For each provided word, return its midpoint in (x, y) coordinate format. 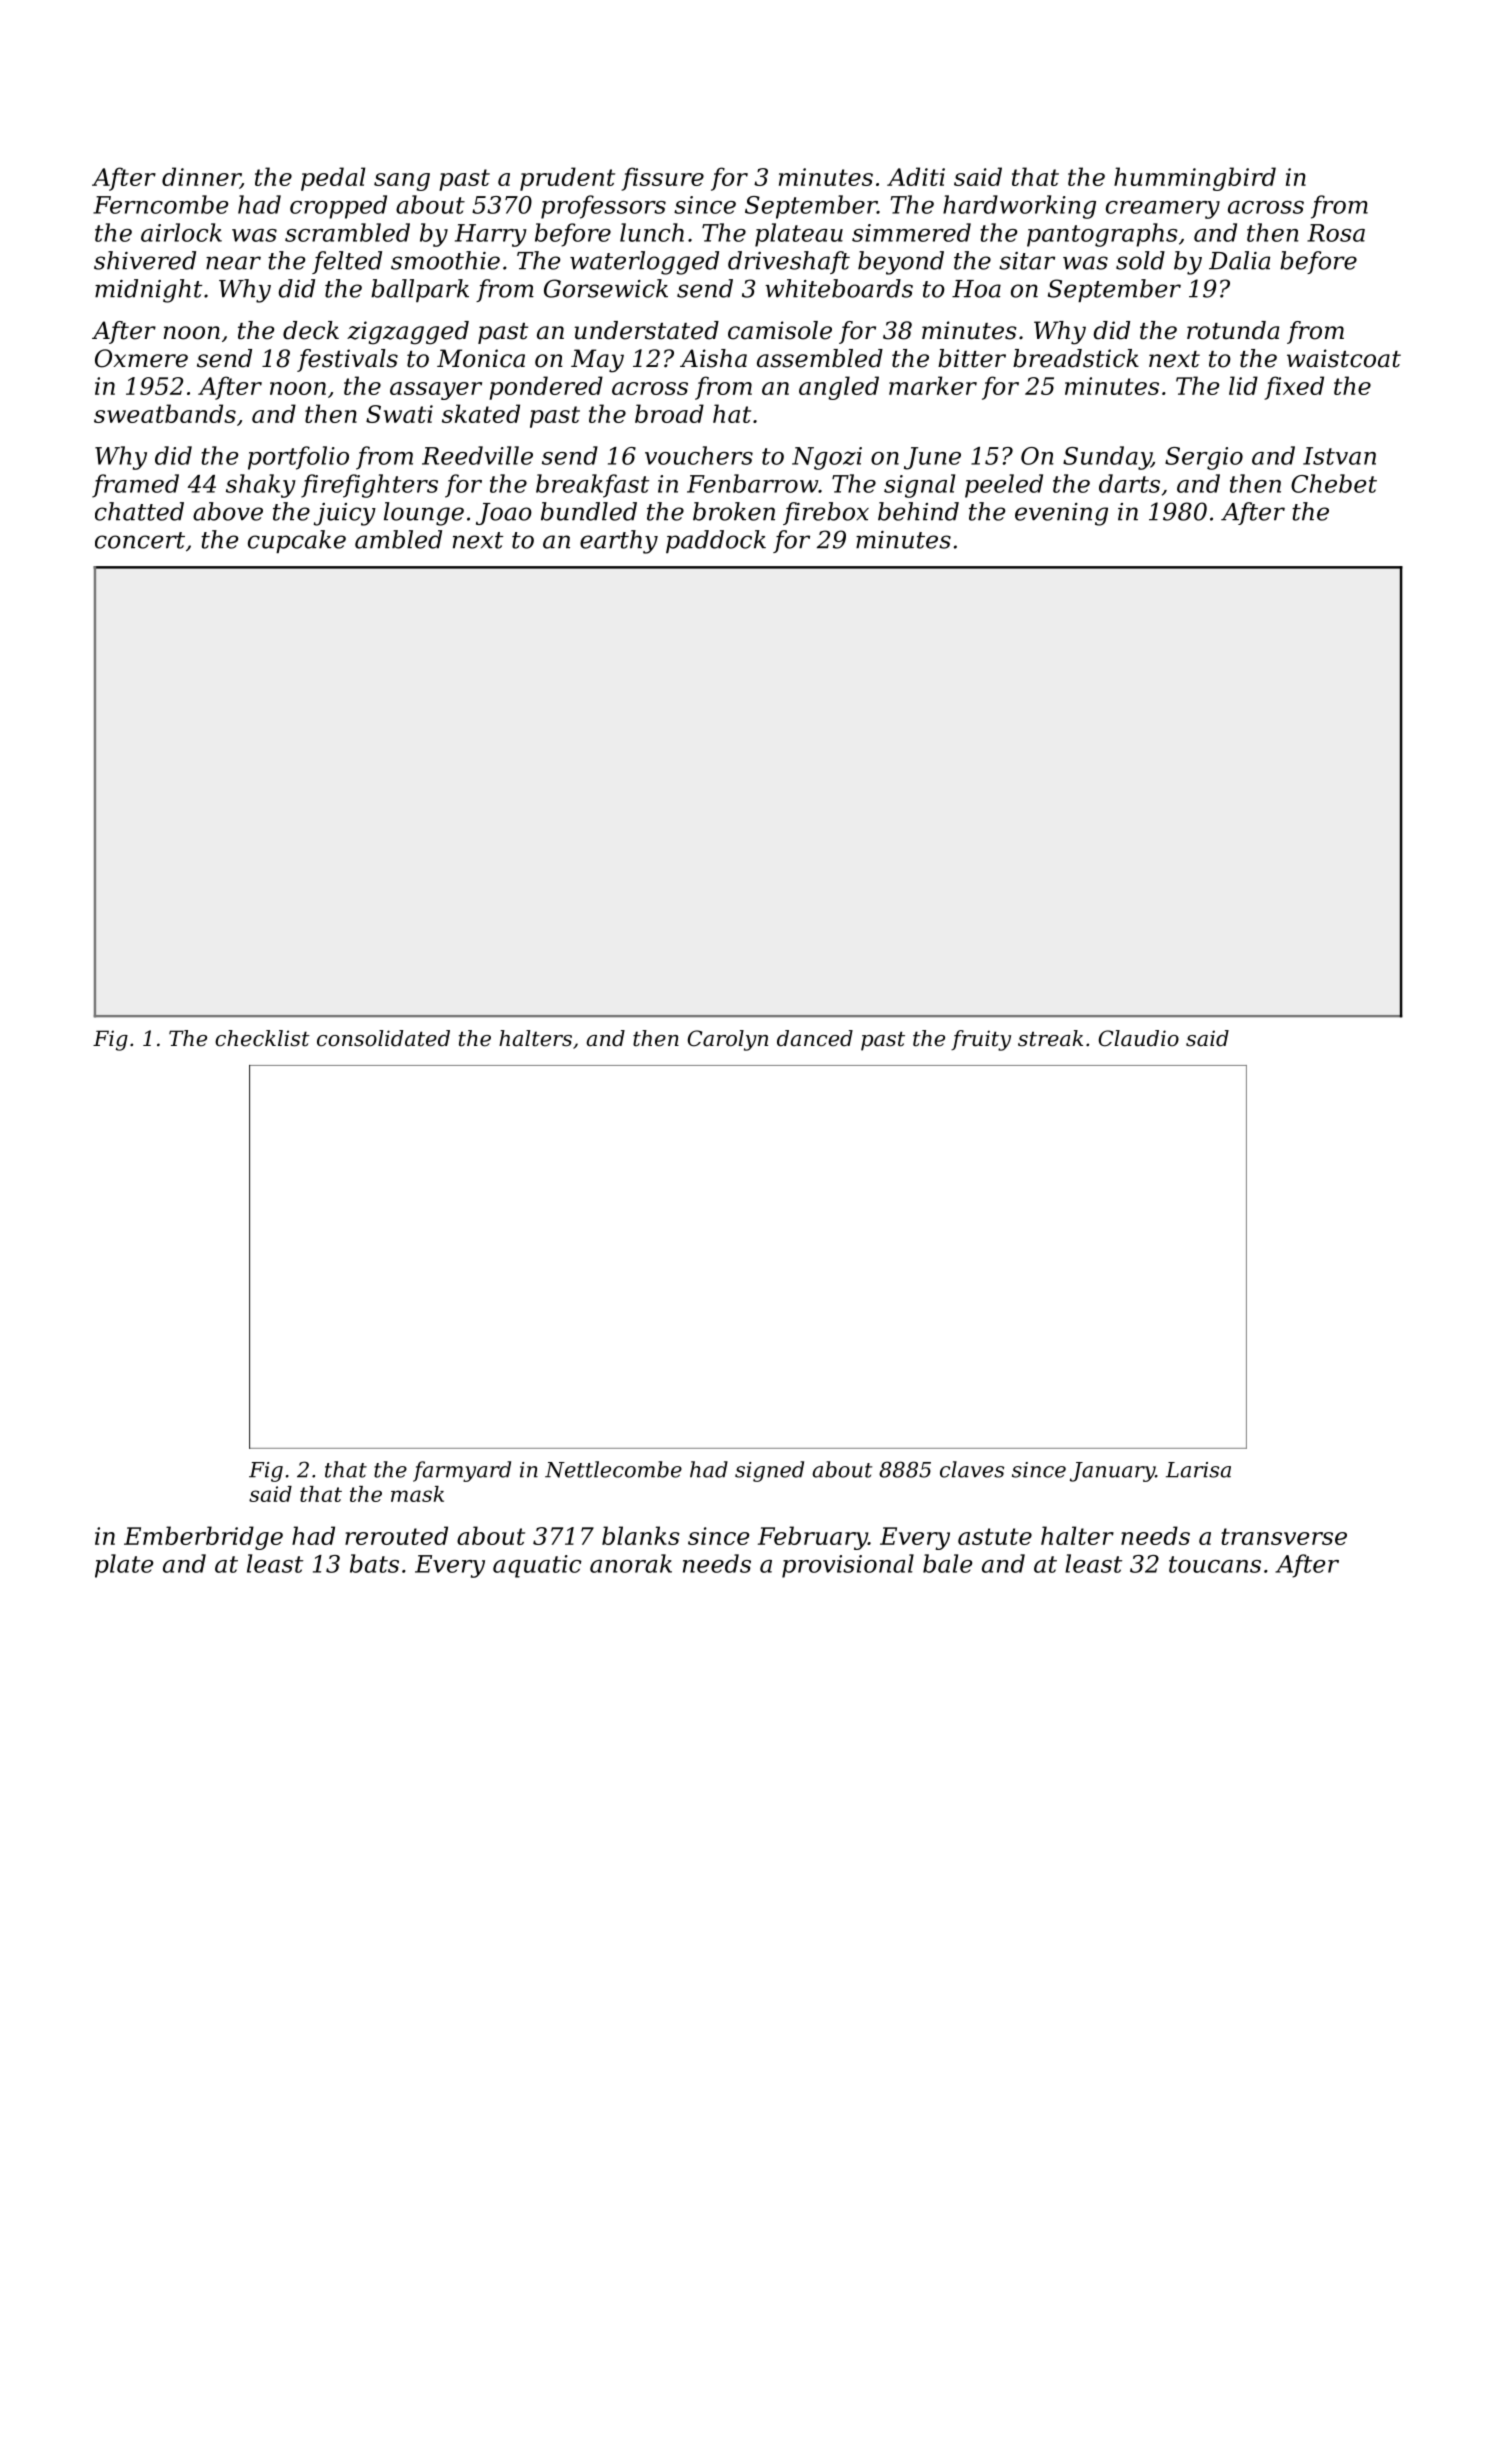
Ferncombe (160, 204)
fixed (1294, 388)
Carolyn (728, 1040)
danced (815, 1038)
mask (417, 1494)
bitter (972, 358)
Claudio (1139, 1038)
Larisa (1198, 1470)
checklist (262, 1038)
